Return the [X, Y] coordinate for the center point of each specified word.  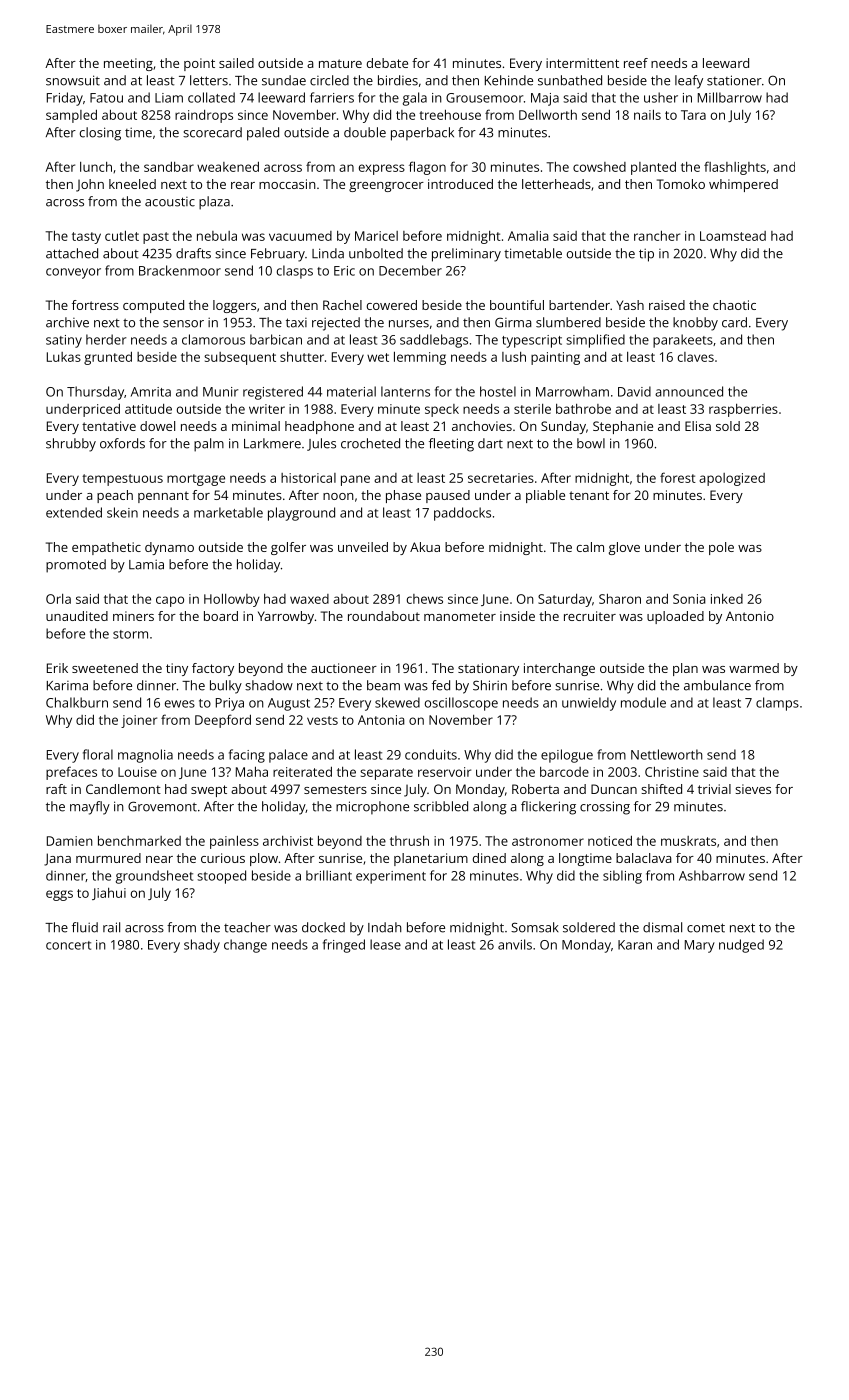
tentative [109, 426]
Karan [635, 945]
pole [721, 548]
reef [636, 63]
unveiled [363, 547]
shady [202, 946]
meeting [128, 64]
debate [387, 63]
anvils [515, 944]
